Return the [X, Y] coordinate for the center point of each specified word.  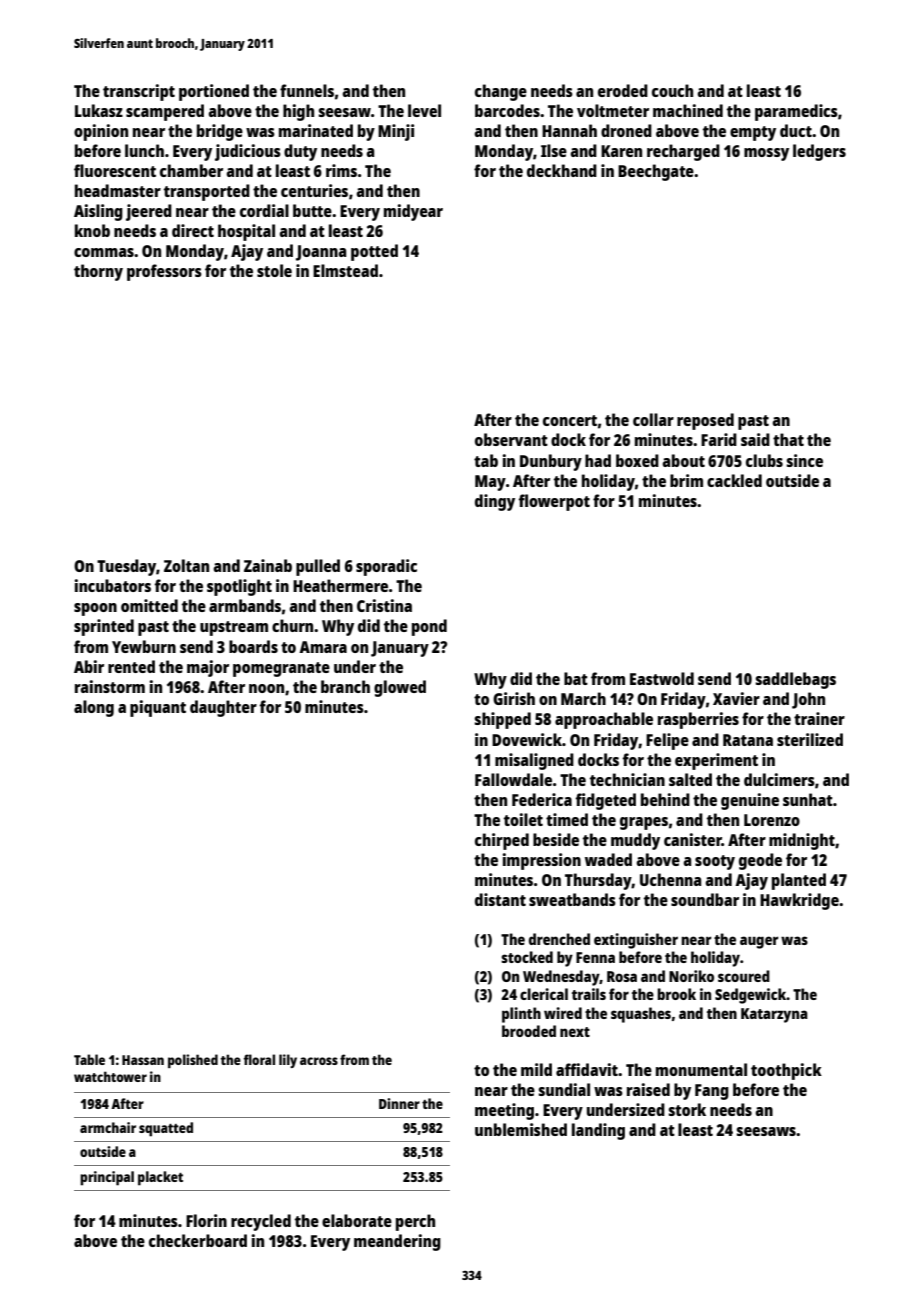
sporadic [386, 567]
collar [653, 419]
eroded [623, 90]
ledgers [819, 152]
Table [89, 1059]
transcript [139, 92]
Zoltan [186, 565]
